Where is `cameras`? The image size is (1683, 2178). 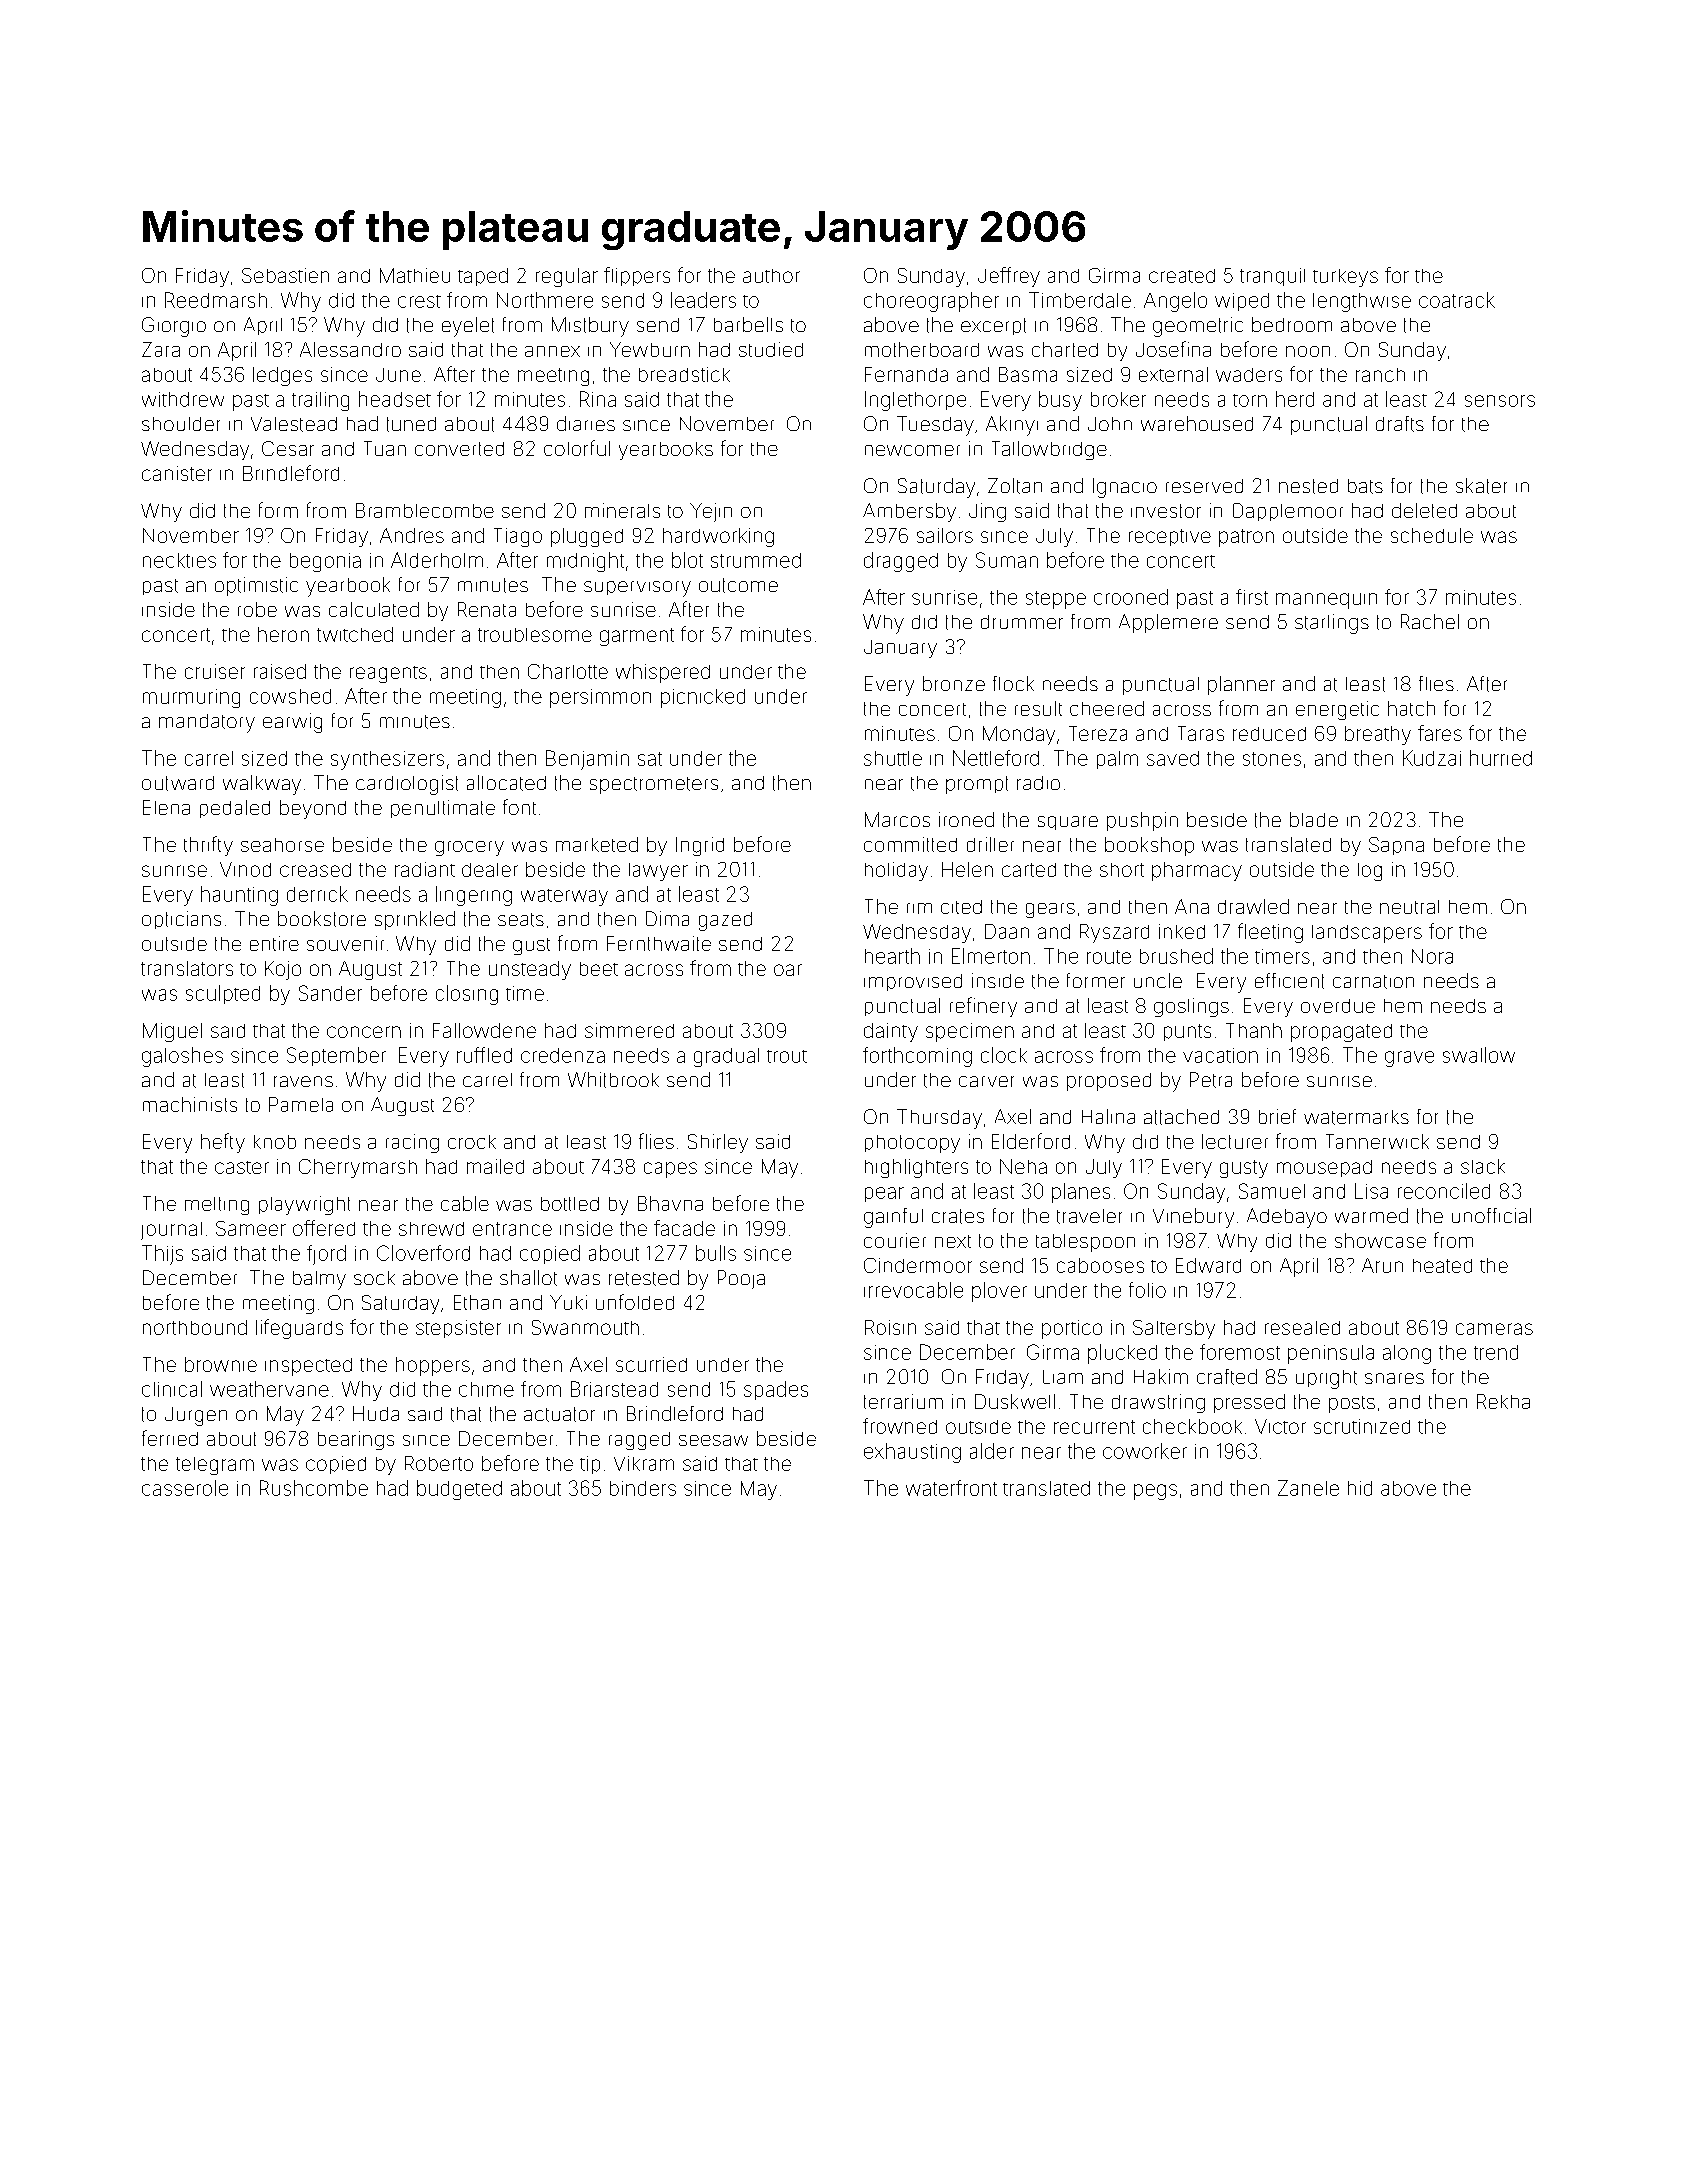 cameras is located at coordinates (1494, 1329).
